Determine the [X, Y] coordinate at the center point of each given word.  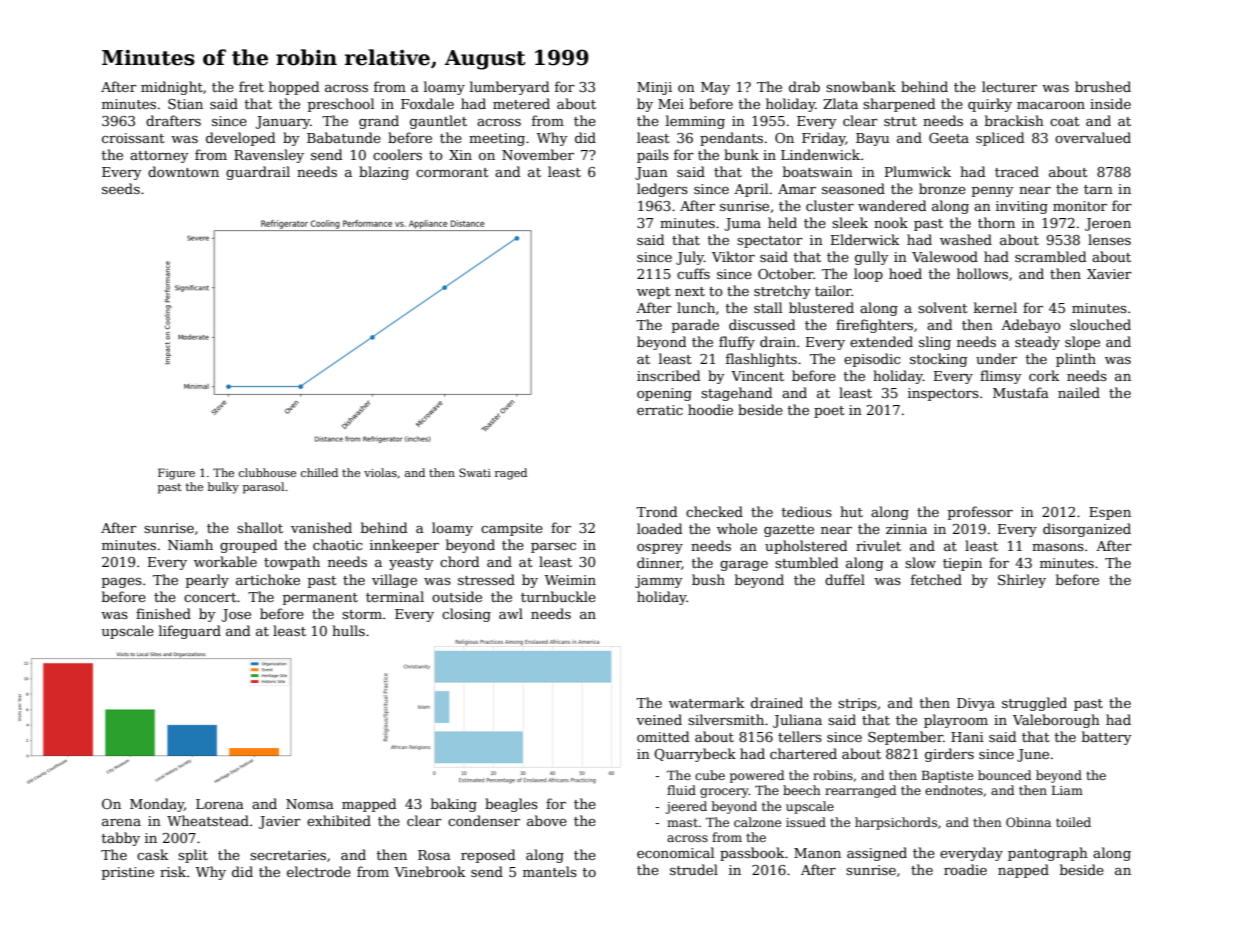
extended [881, 341]
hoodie [710, 409]
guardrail [258, 173]
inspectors [943, 394]
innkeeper [404, 546]
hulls [348, 630]
